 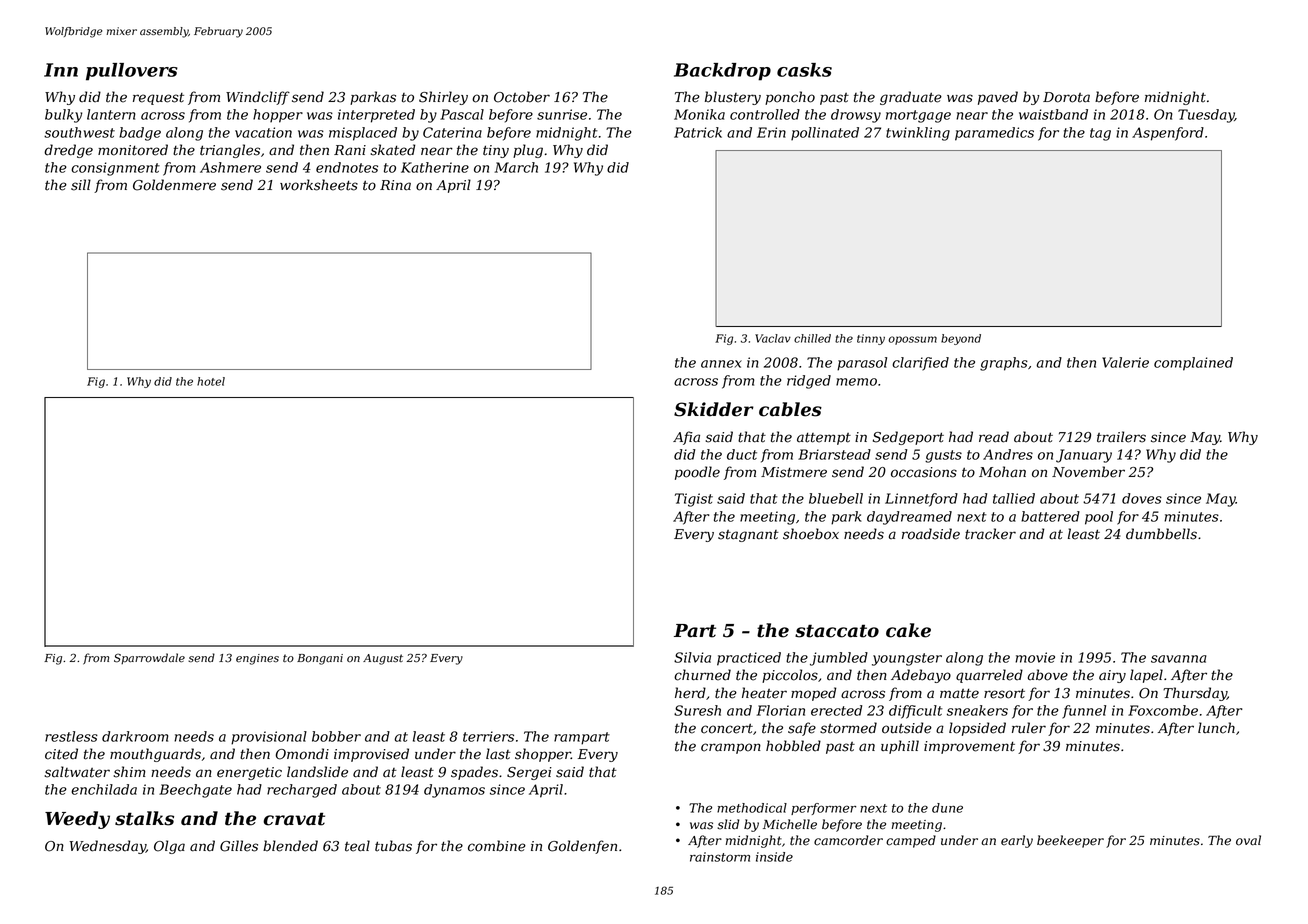 I want to click on paramedics, so click(x=994, y=134).
